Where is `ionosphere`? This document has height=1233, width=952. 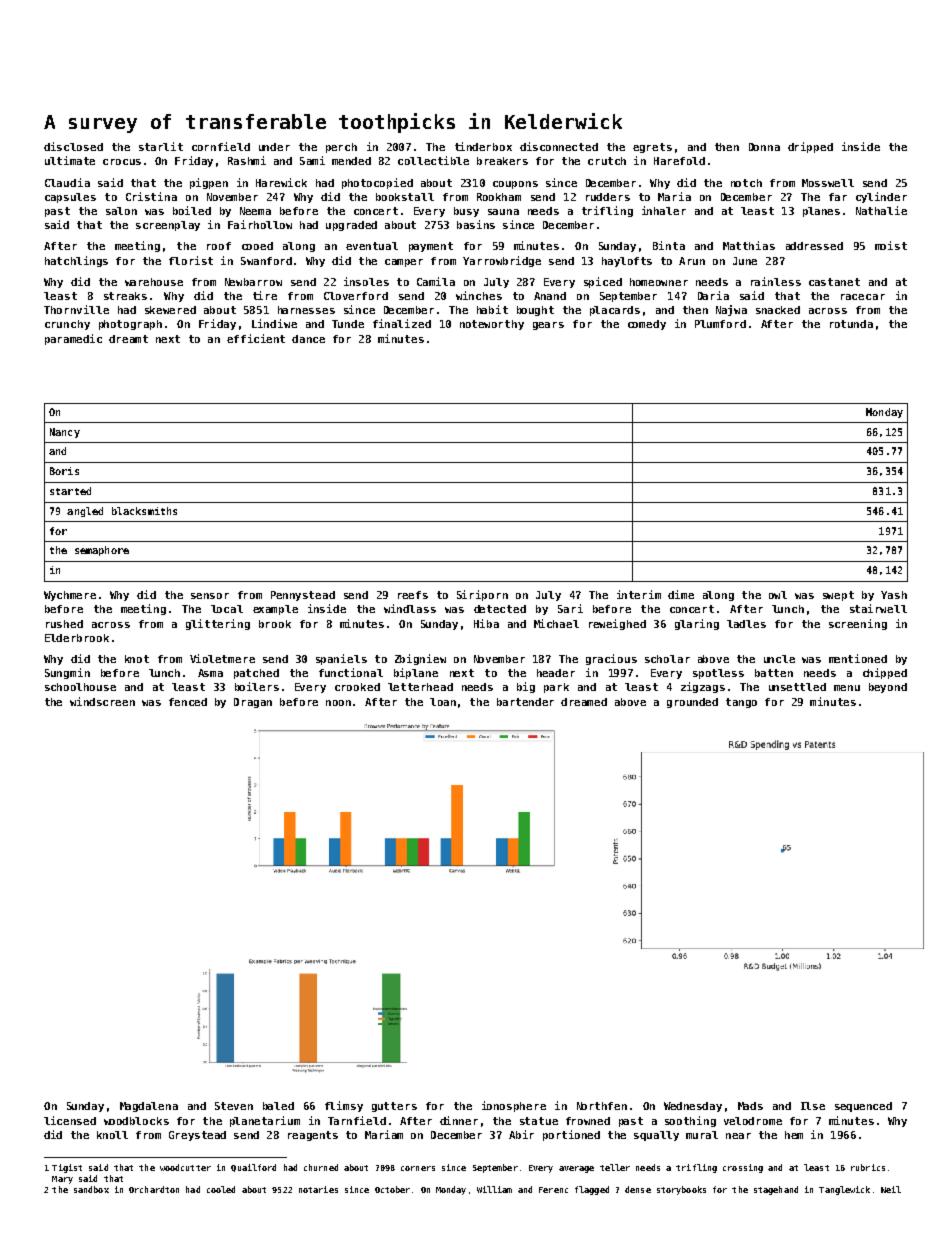 ionosphere is located at coordinates (514, 1106).
